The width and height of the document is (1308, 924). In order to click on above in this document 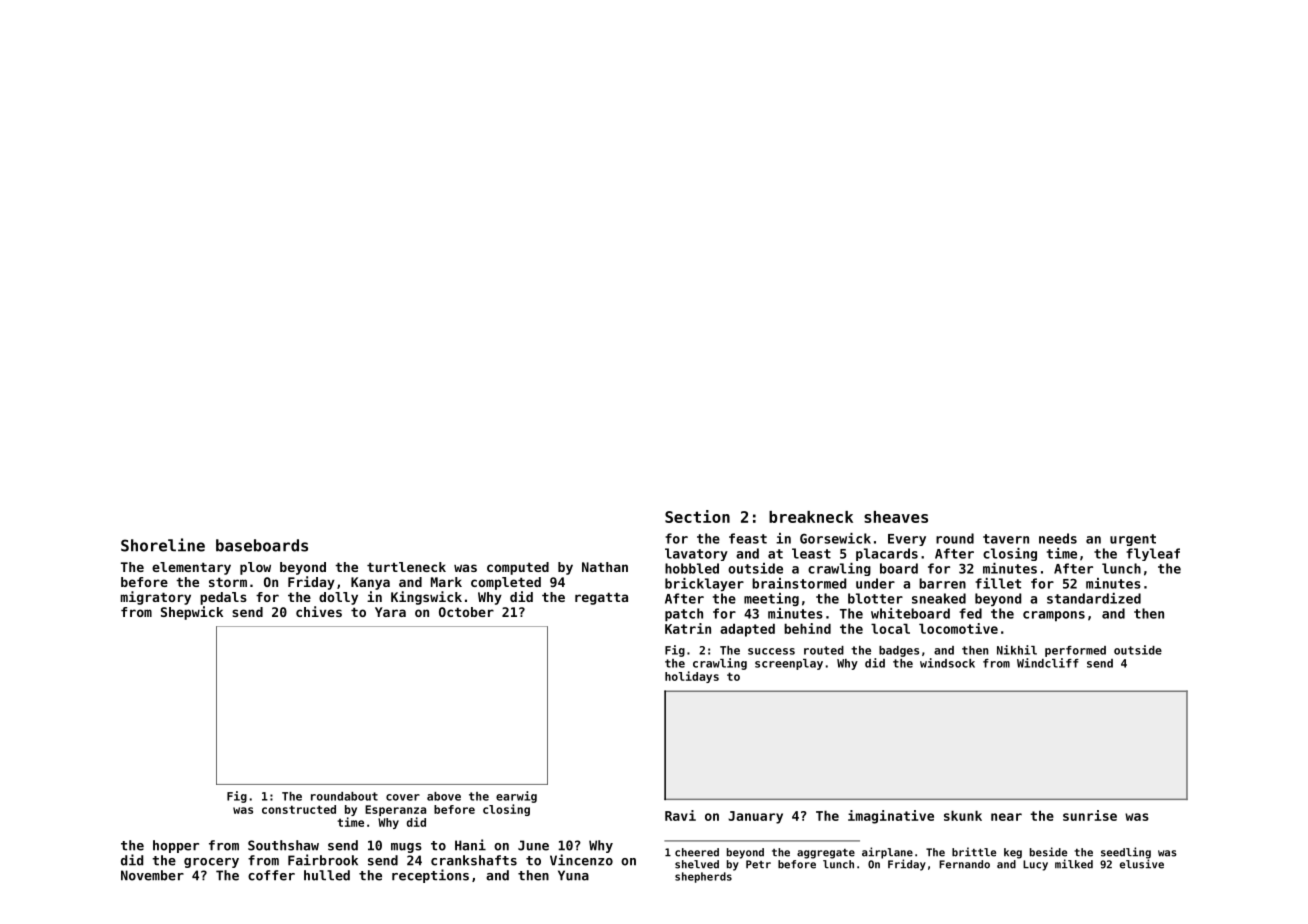, I will do `click(444, 796)`.
